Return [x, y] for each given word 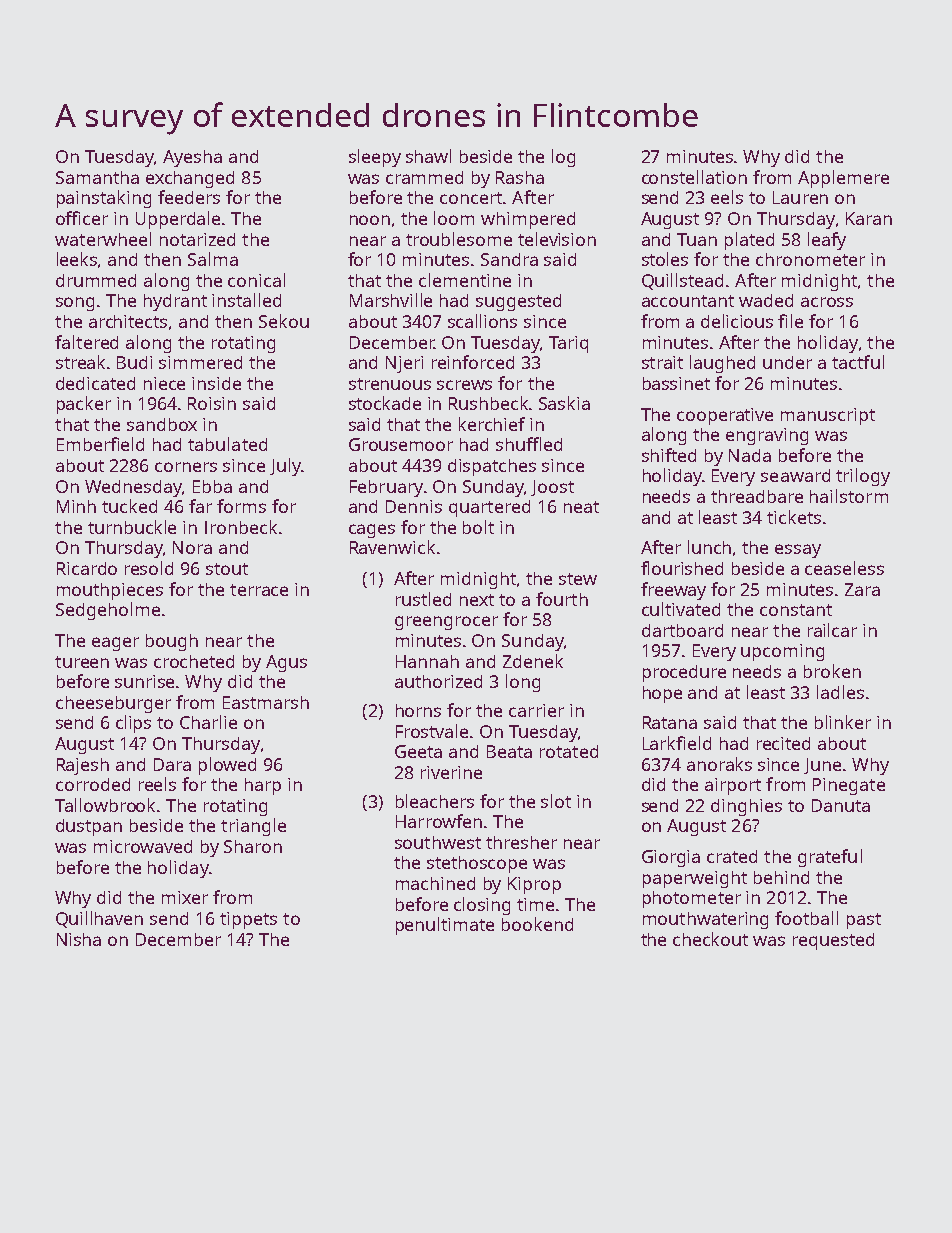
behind [781, 877]
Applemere [843, 179]
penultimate [445, 926]
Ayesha [192, 158]
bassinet [676, 383]
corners [186, 467]
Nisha [79, 939]
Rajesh [83, 766]
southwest [438, 842]
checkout [710, 939]
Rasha [520, 177]
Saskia [564, 403]
